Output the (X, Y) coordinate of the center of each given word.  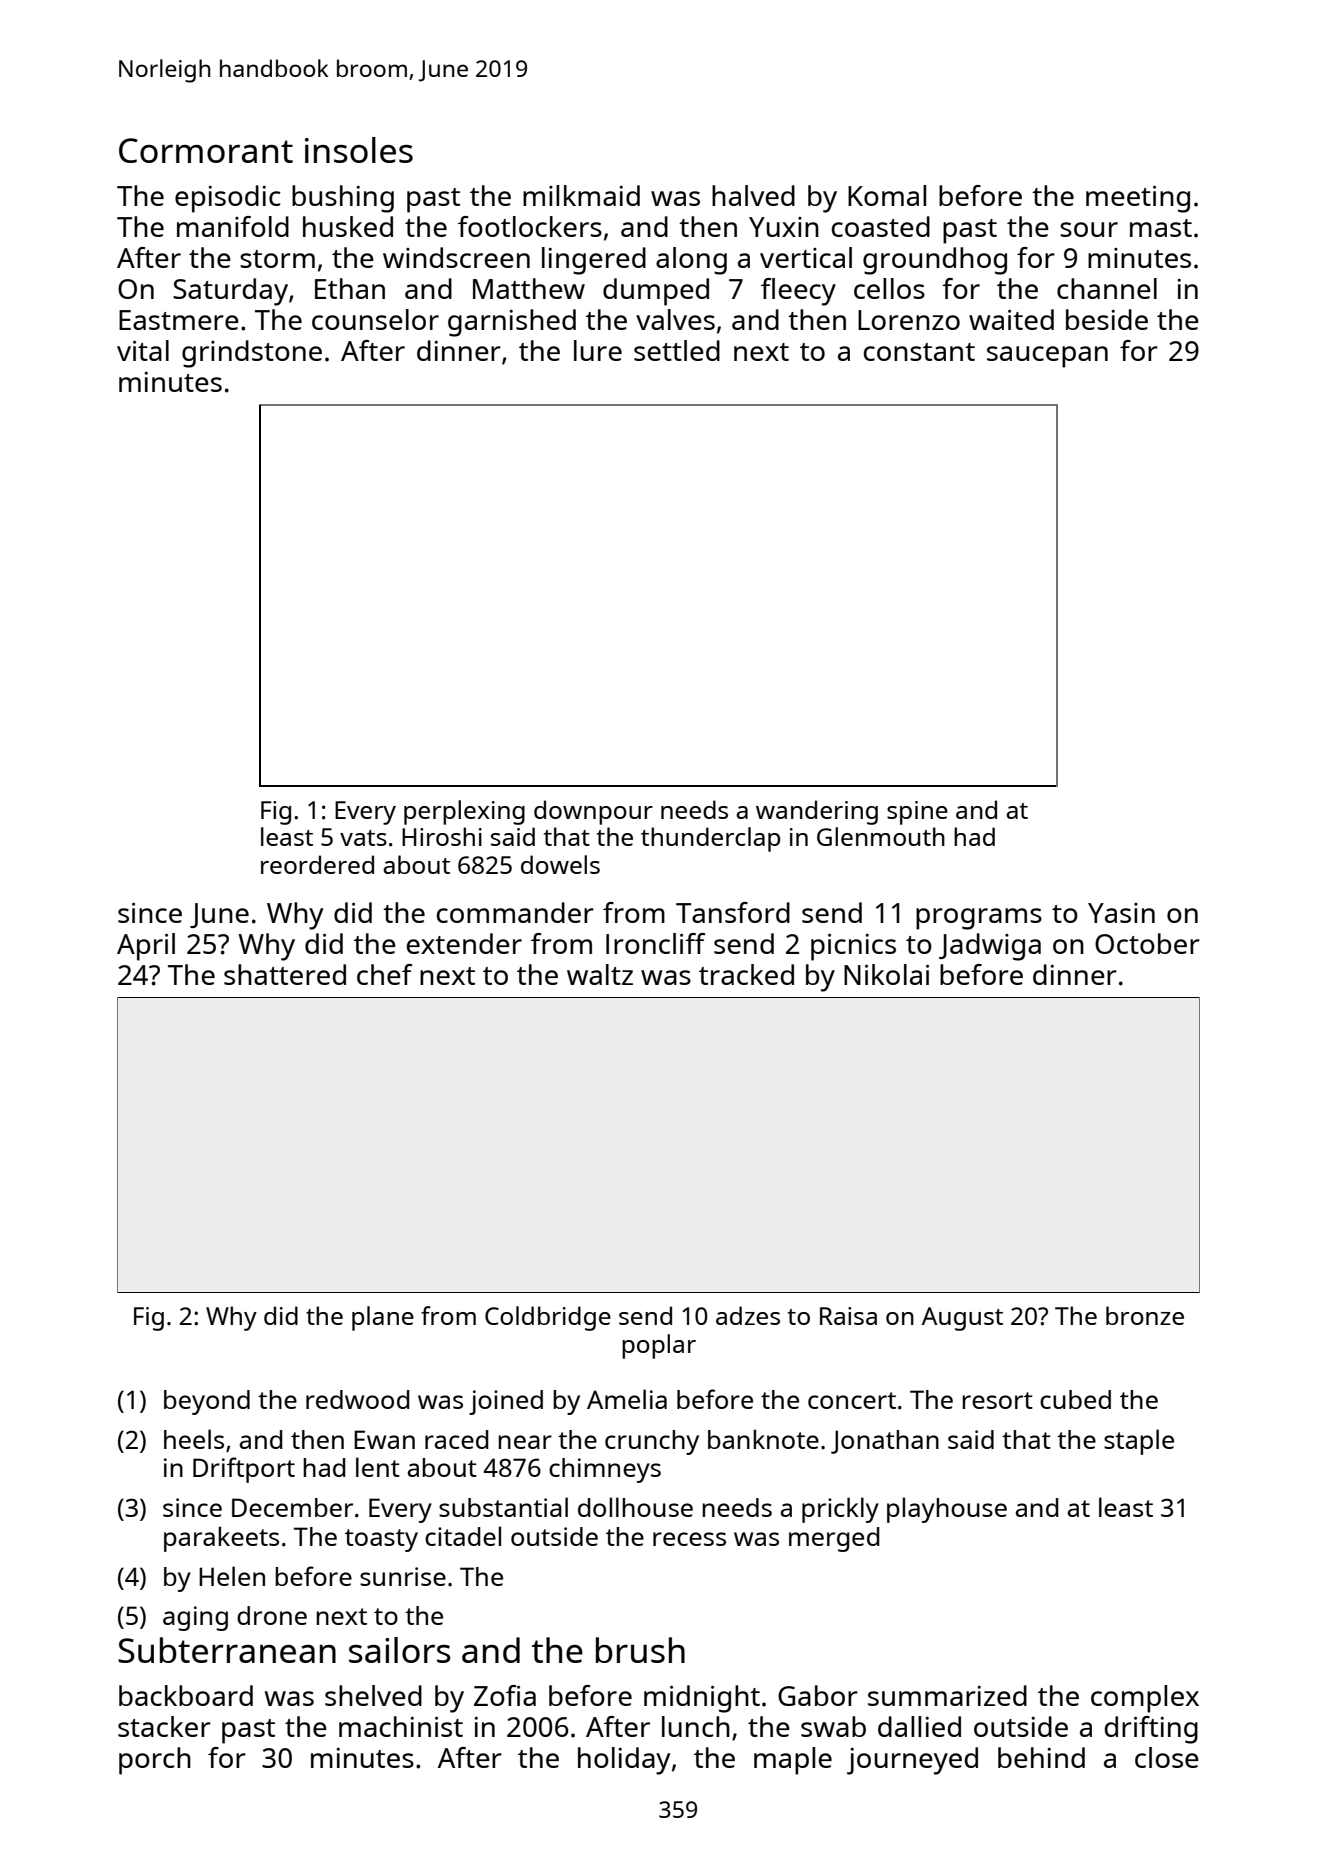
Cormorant (206, 150)
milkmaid (581, 195)
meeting (1138, 199)
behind (1041, 1757)
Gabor (818, 1695)
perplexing (464, 812)
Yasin (1121, 913)
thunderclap (710, 839)
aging (195, 1618)
